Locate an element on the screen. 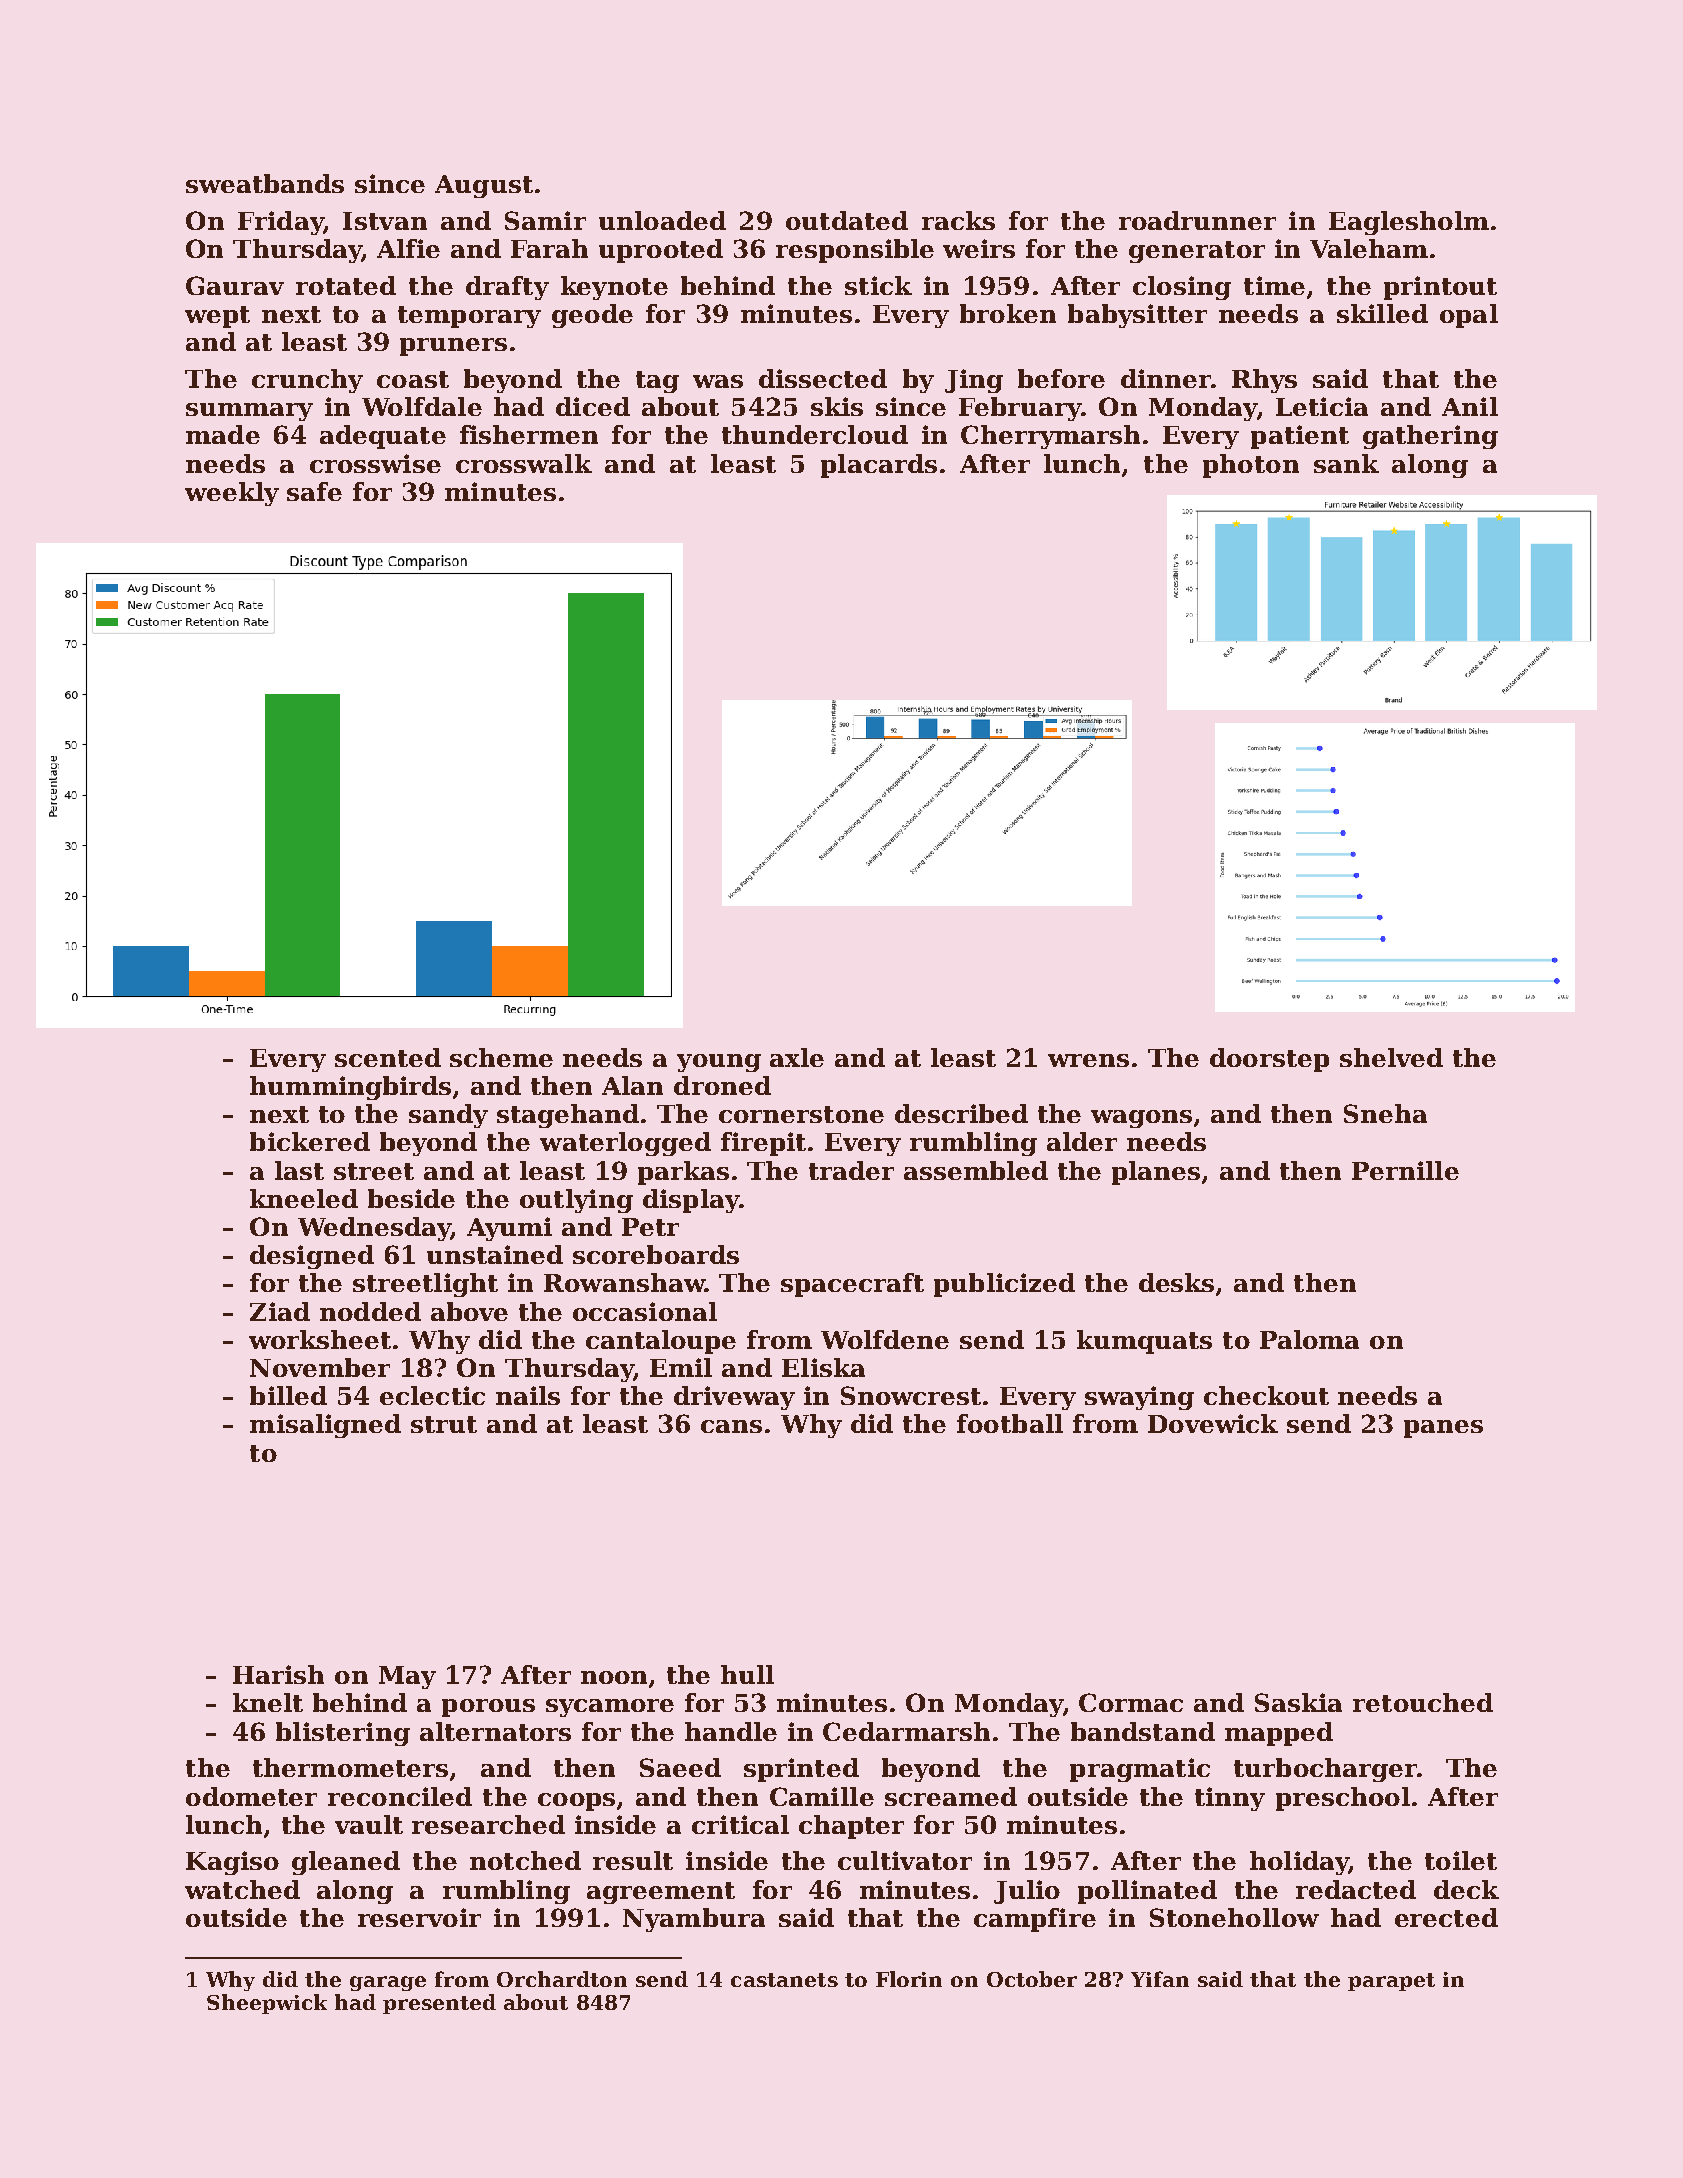 The width and height of the screenshot is (1683, 2178). Nyambura is located at coordinates (694, 1920).
